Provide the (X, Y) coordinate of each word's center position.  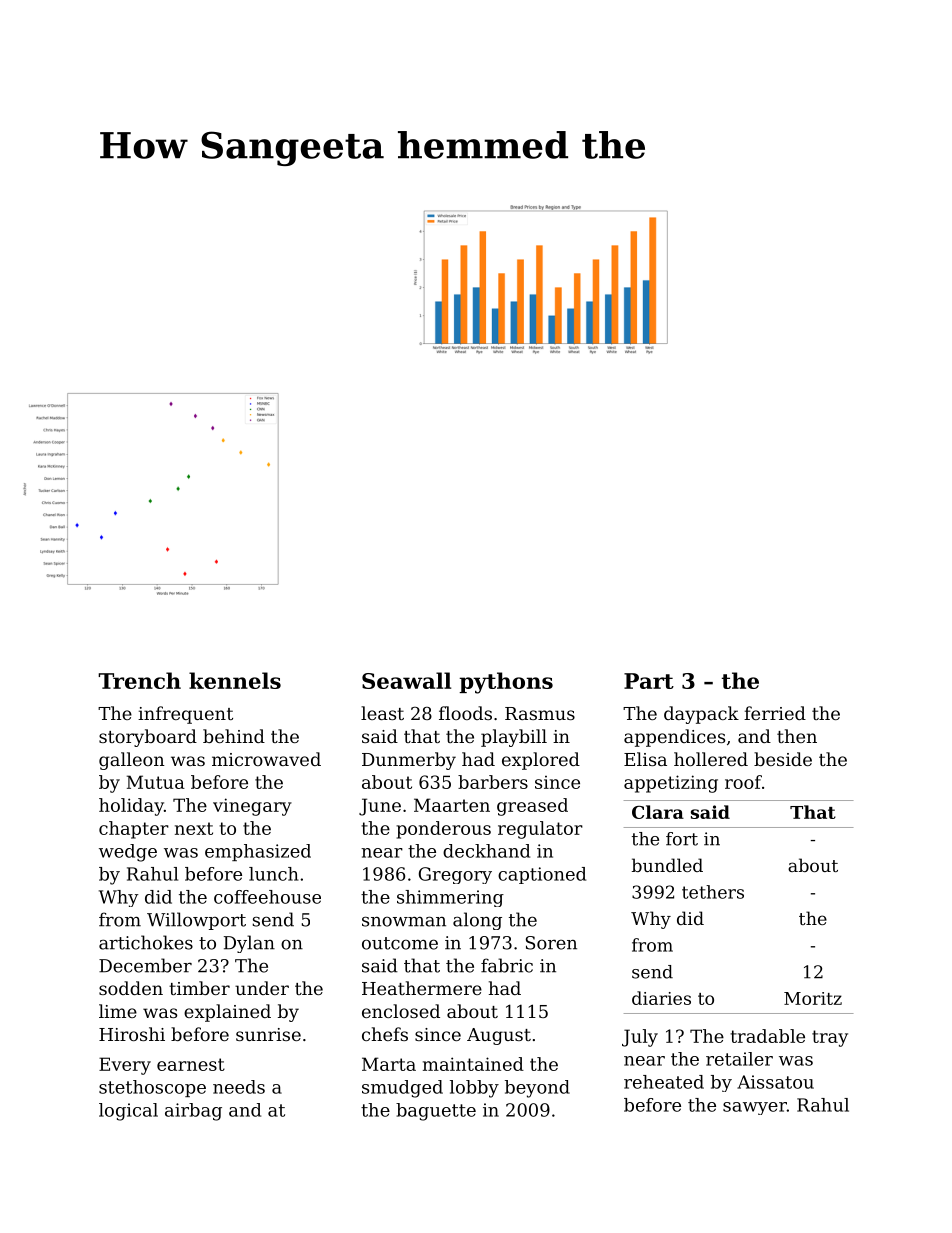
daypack (701, 715)
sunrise (268, 1034)
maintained (473, 1064)
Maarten (452, 805)
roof (743, 782)
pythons (506, 683)
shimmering (450, 898)
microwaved (266, 759)
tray (830, 1038)
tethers (713, 892)
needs (239, 1087)
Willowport (196, 921)
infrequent (185, 715)
